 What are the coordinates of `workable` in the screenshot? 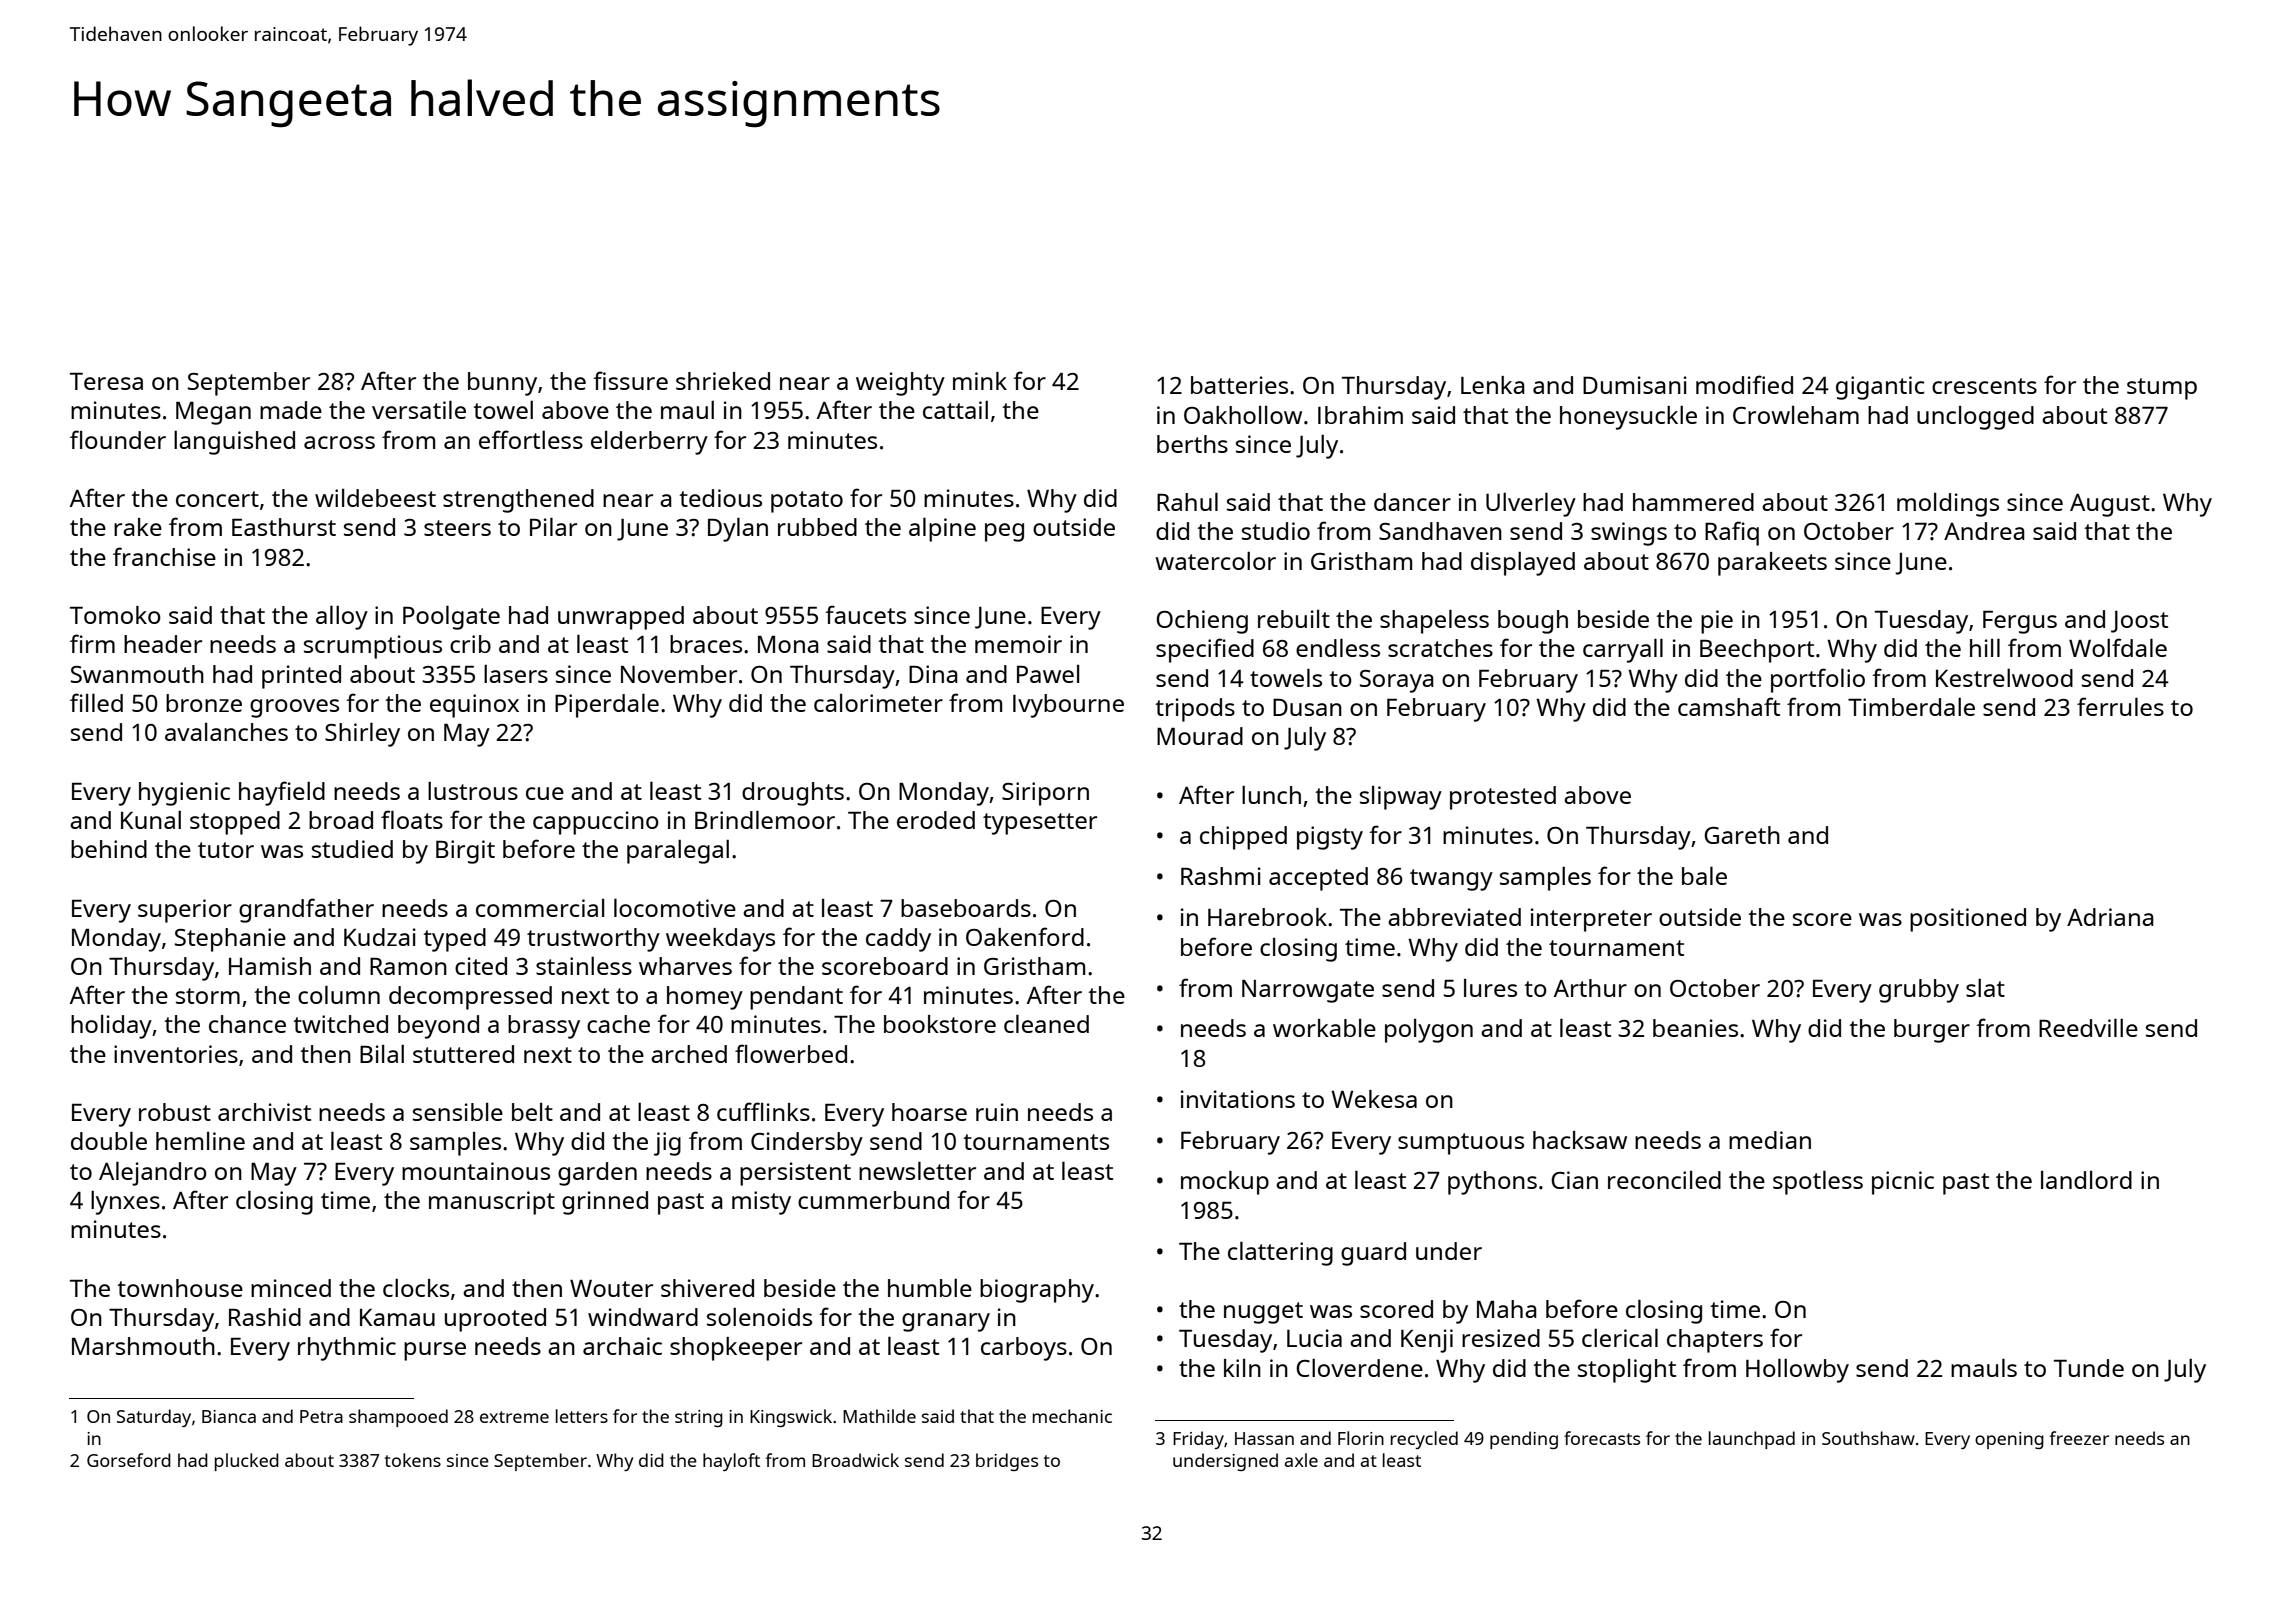 It's located at (1324, 1028).
